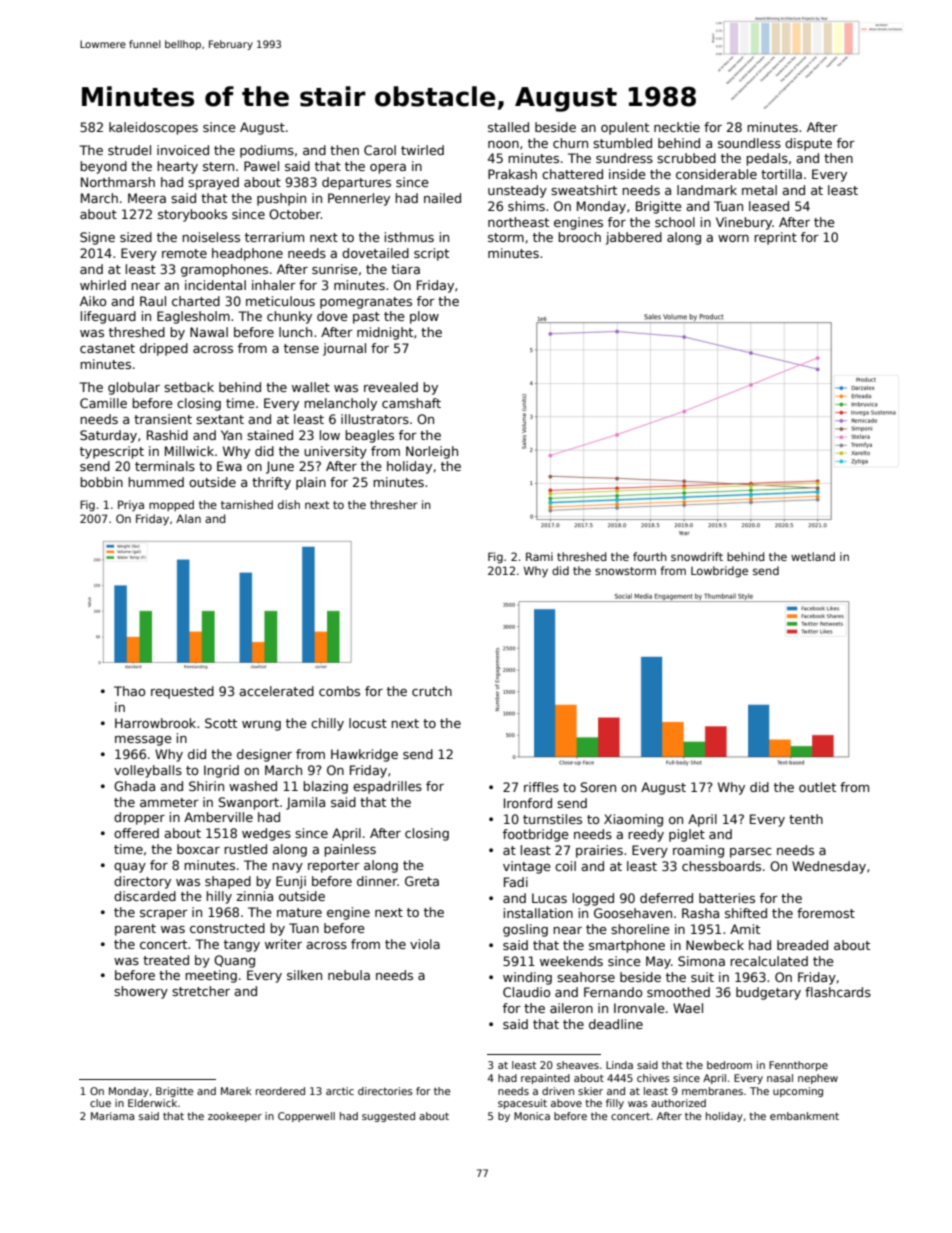 This document has width=952, height=1233. What do you see at coordinates (598, 787) in the document?
I see `Soren` at bounding box center [598, 787].
